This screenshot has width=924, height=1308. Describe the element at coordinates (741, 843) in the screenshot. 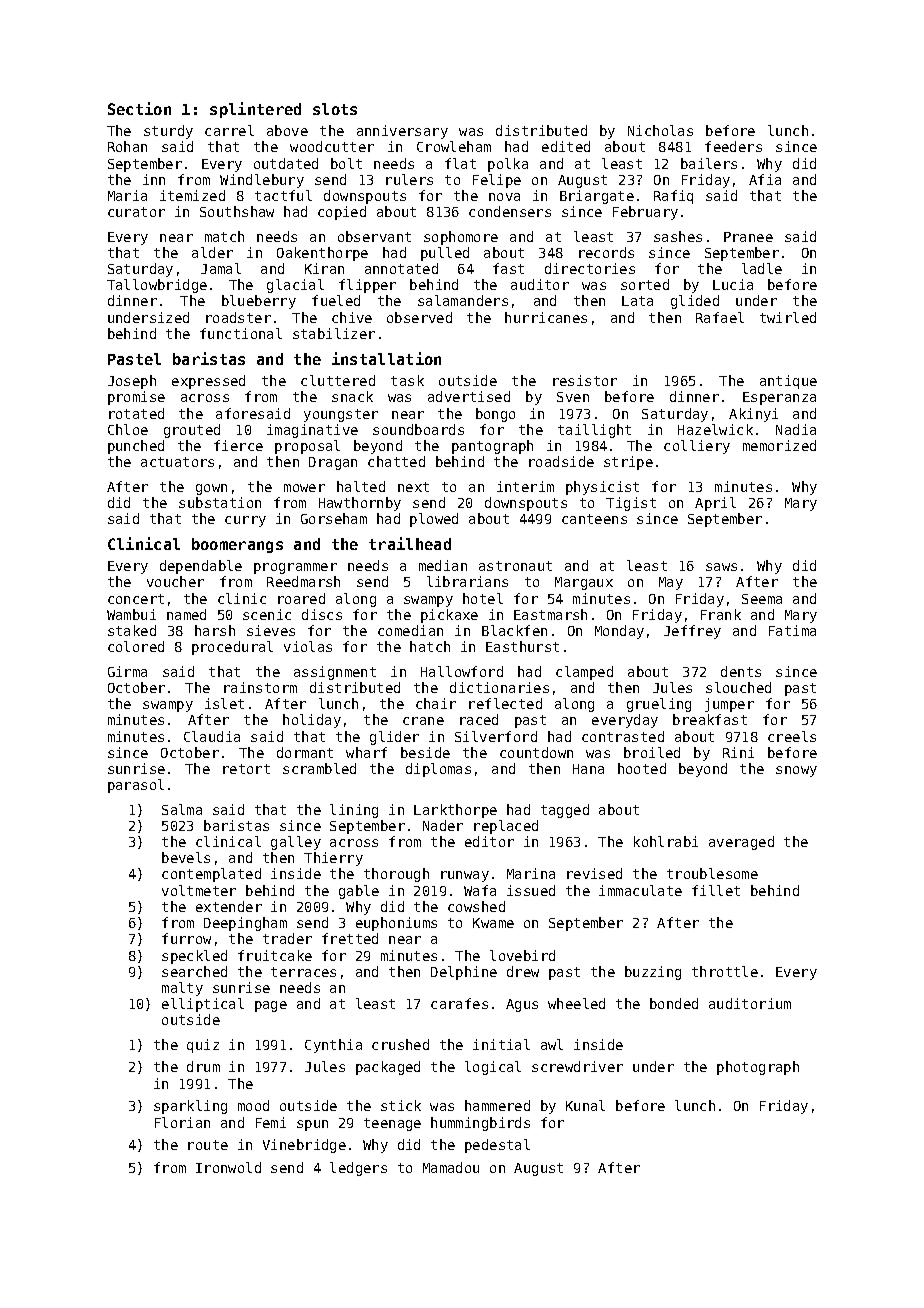

I see `averaged` at that location.
